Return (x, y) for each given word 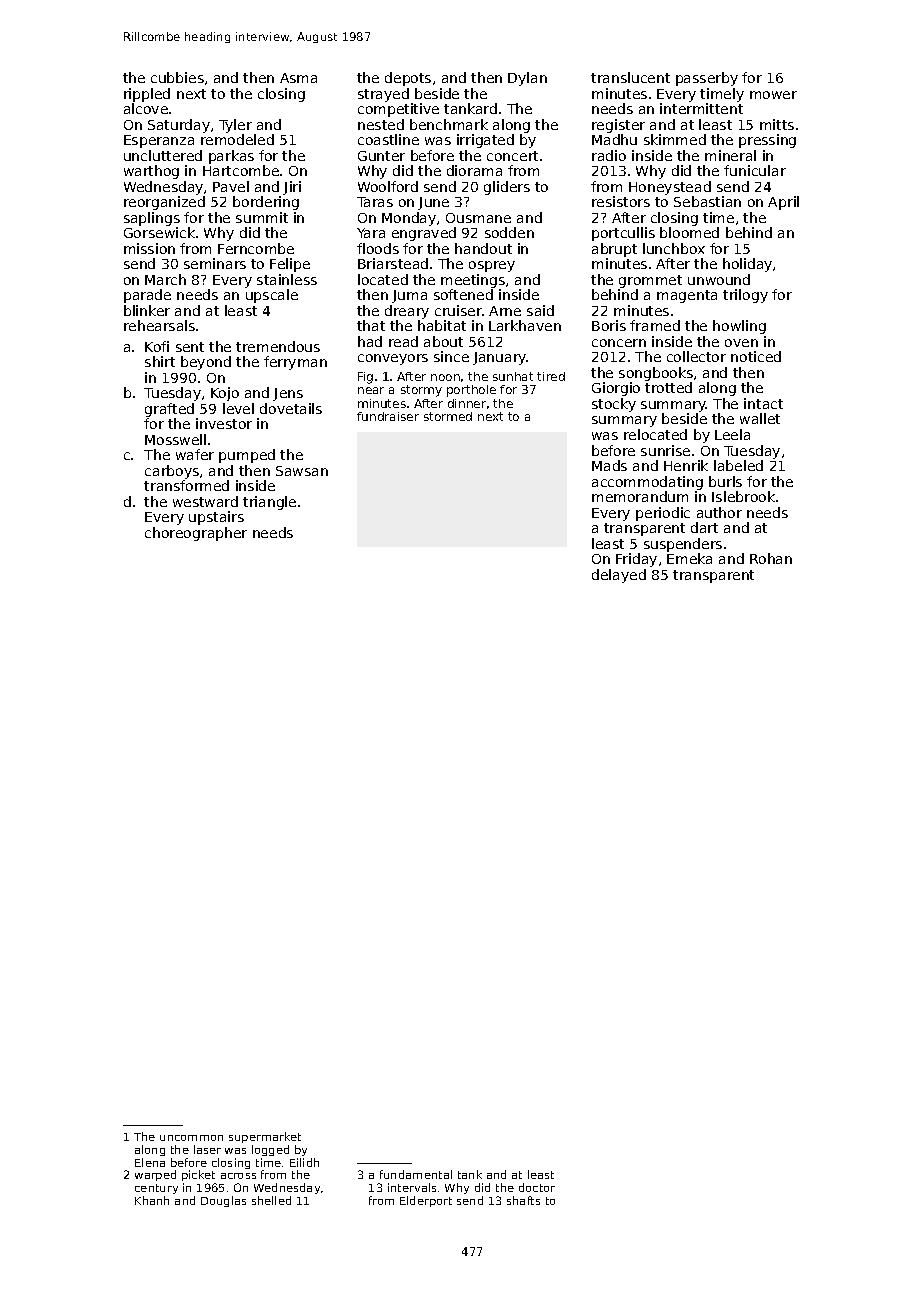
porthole (471, 391)
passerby (707, 79)
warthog (151, 172)
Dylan (527, 79)
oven (741, 343)
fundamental (416, 1174)
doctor (537, 1187)
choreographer (196, 534)
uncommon (191, 1138)
